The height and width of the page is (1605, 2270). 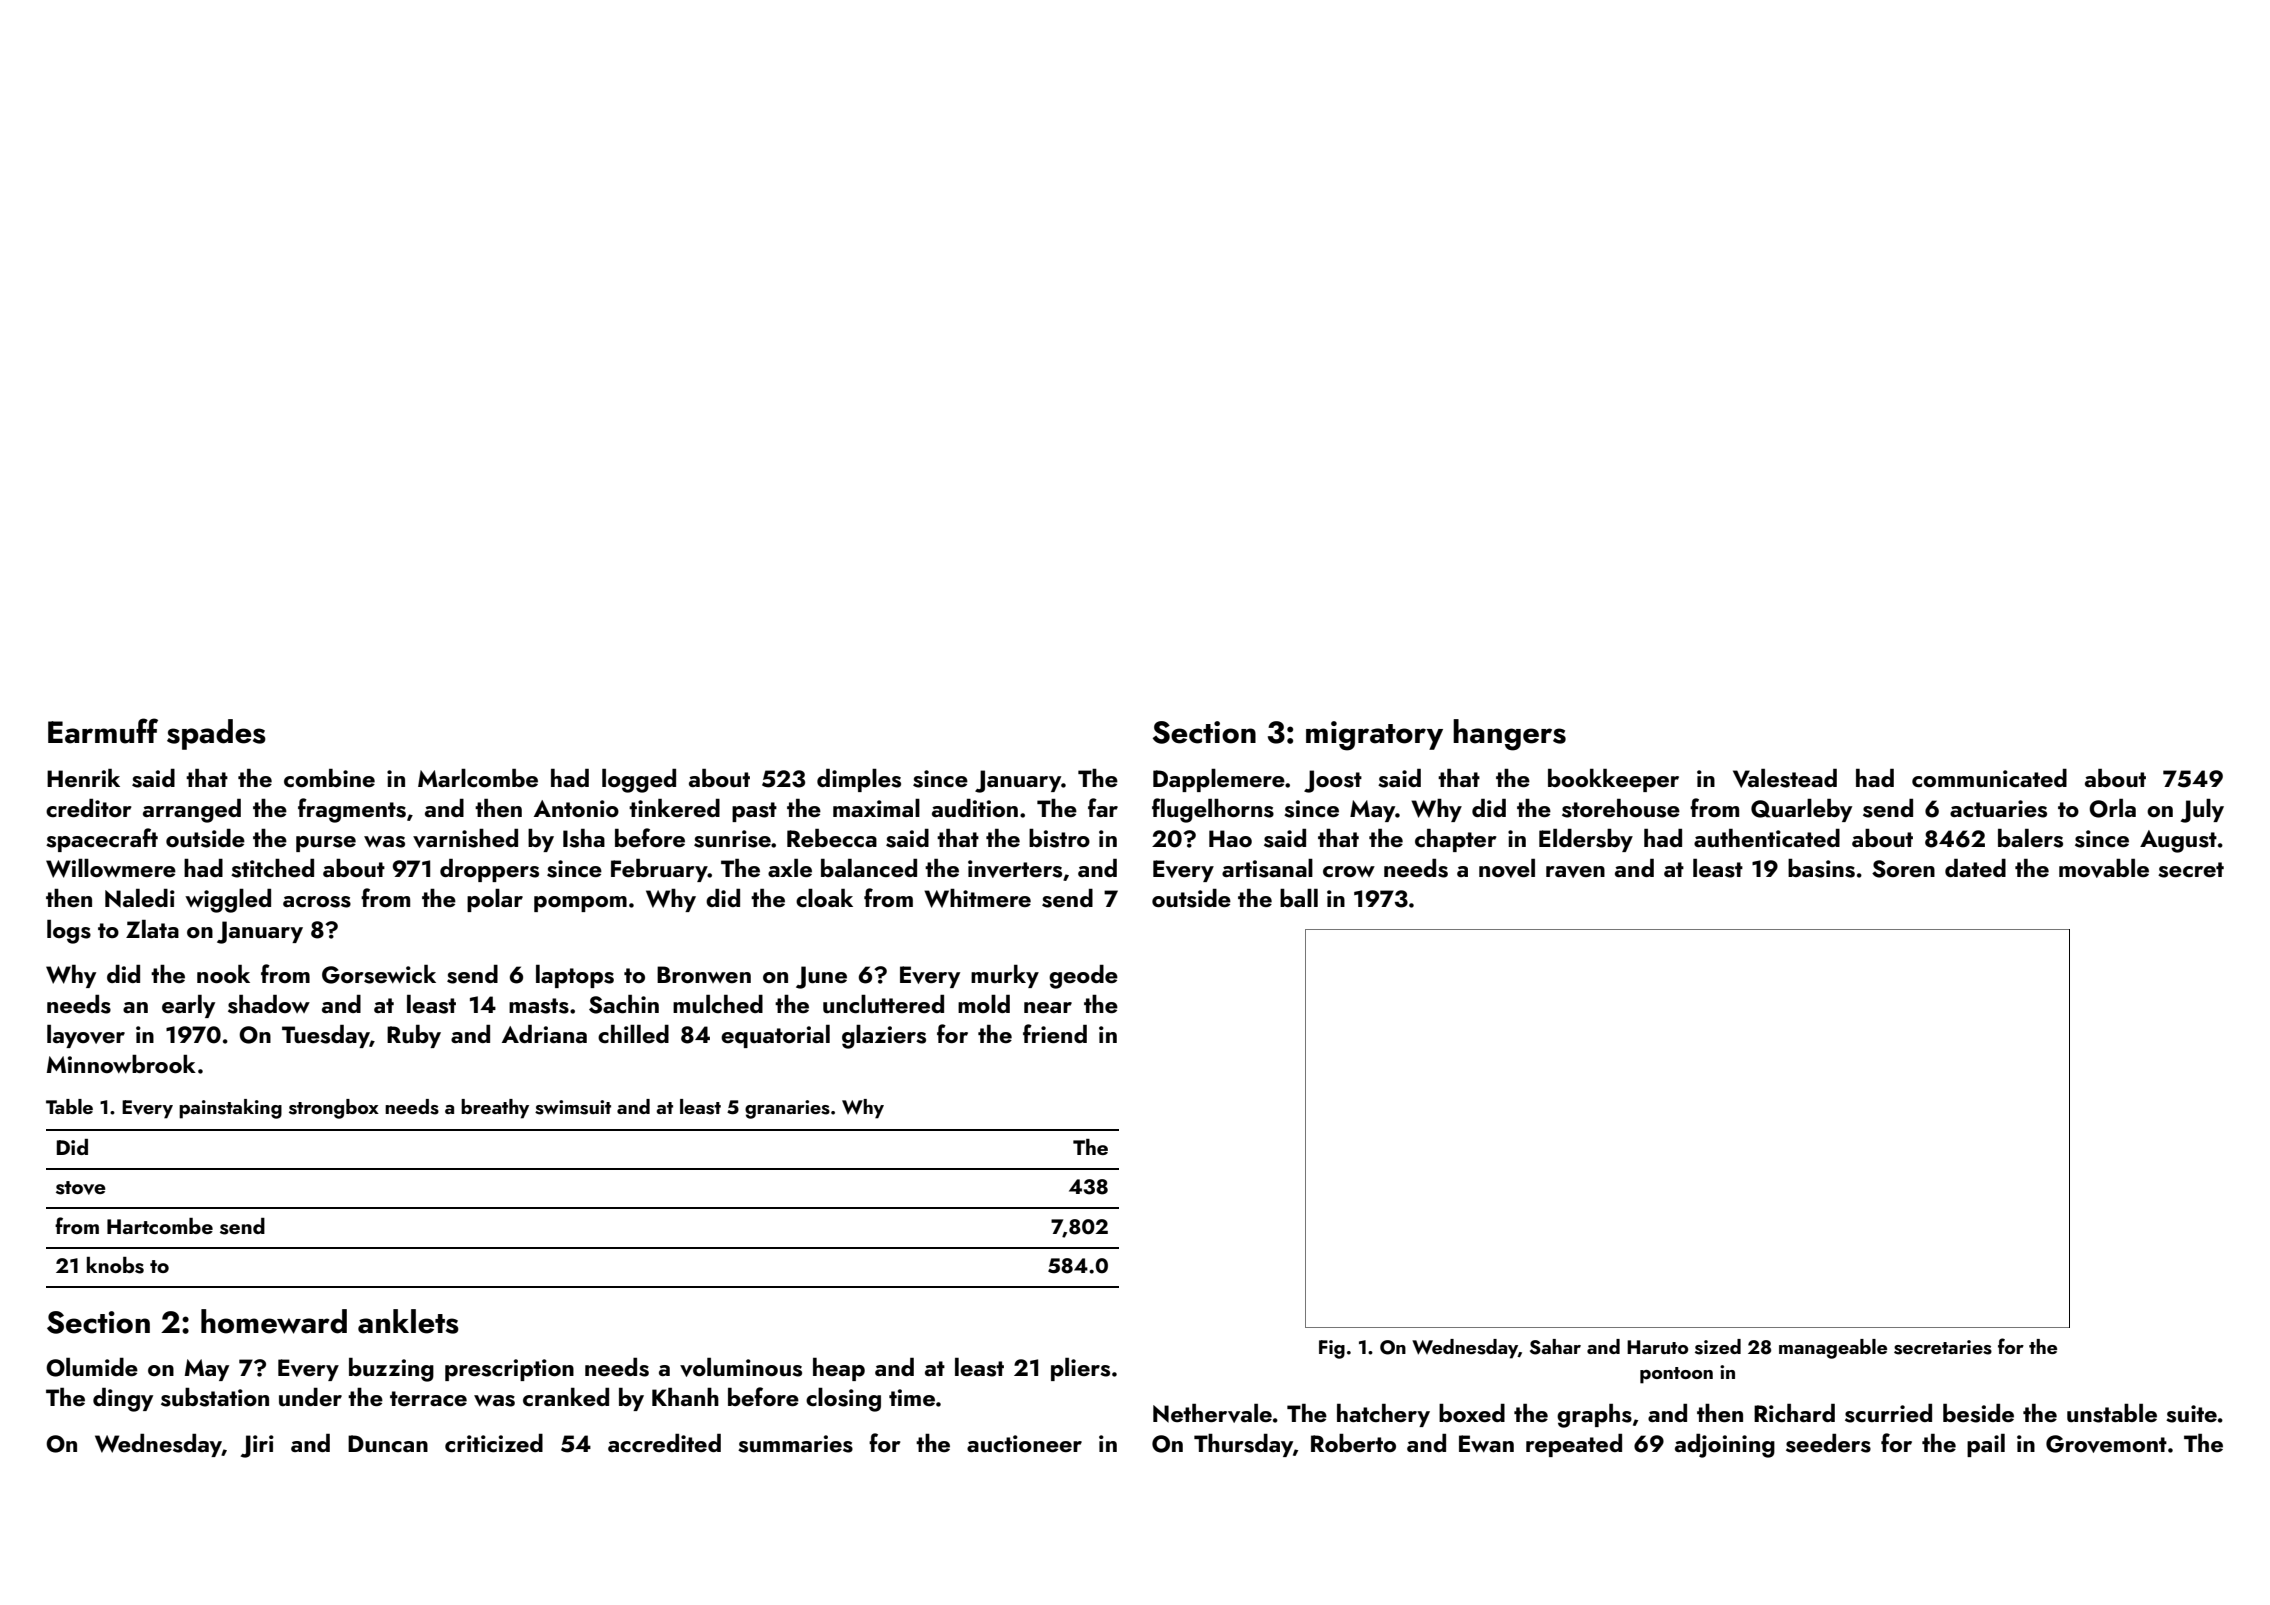 What do you see at coordinates (584, 838) in the page?
I see `Isha` at bounding box center [584, 838].
